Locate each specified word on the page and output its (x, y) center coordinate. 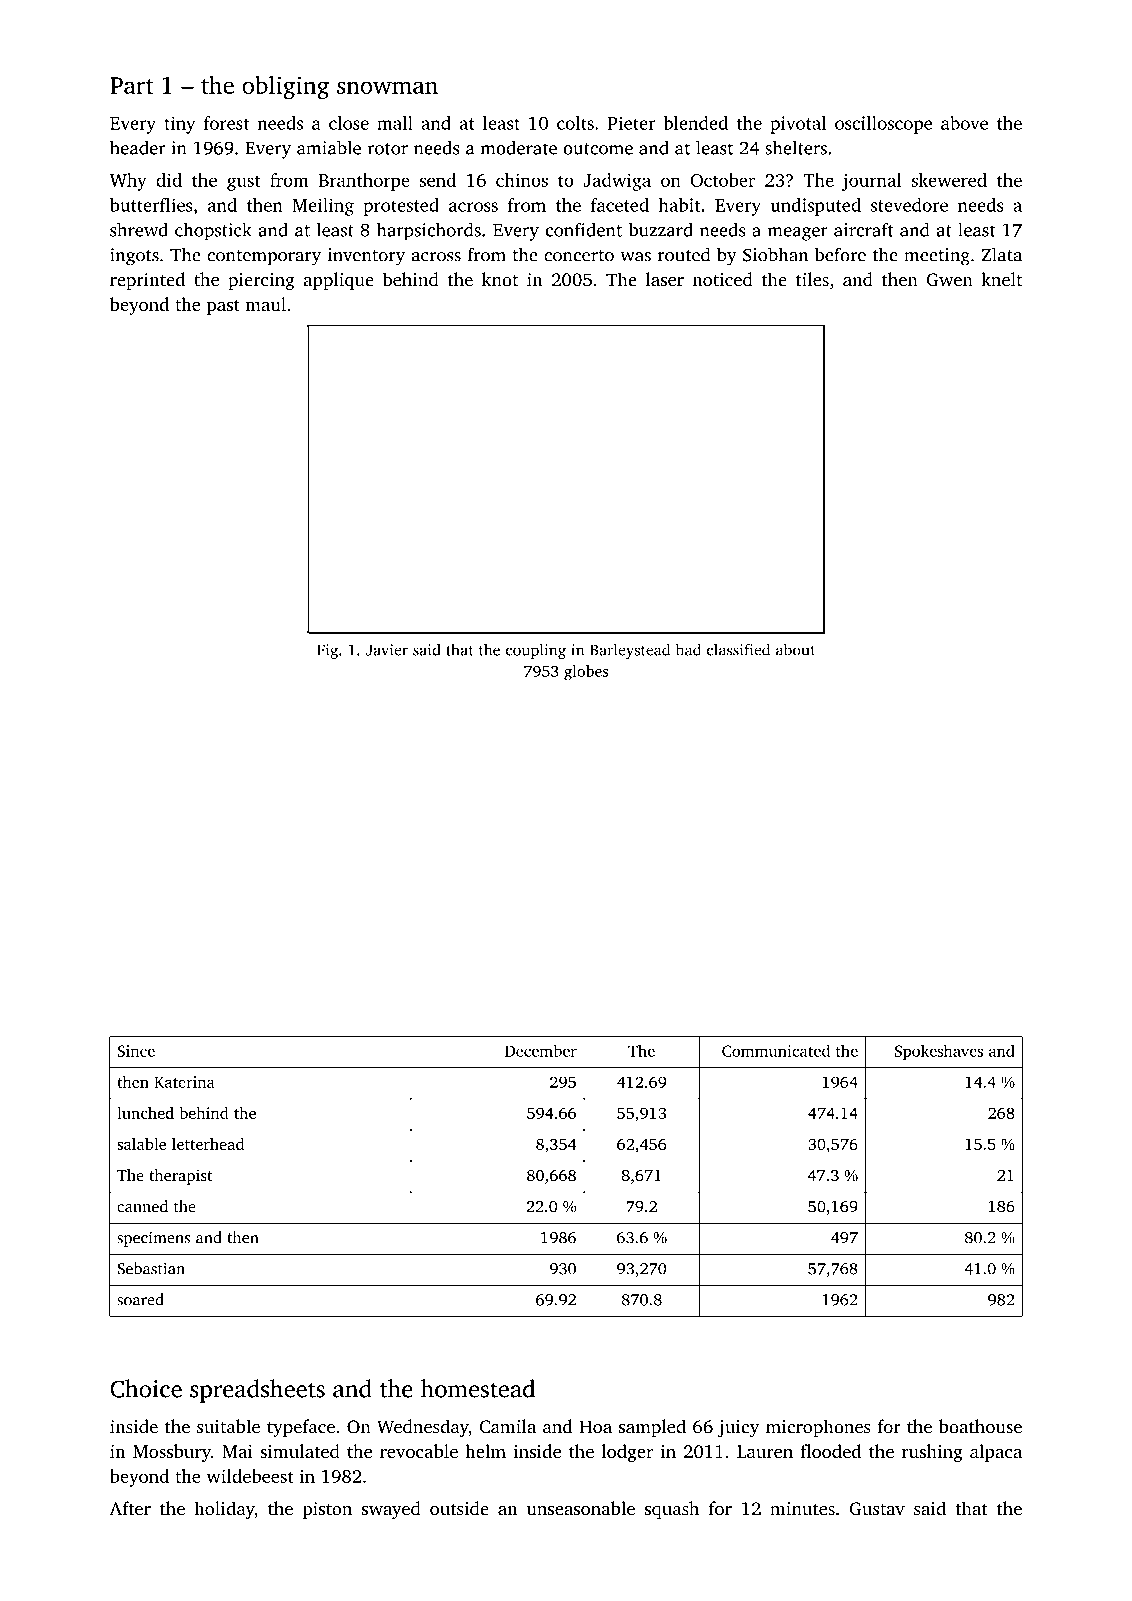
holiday (224, 1510)
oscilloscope (883, 125)
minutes (802, 1509)
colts (575, 123)
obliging (285, 87)
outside (459, 1508)
